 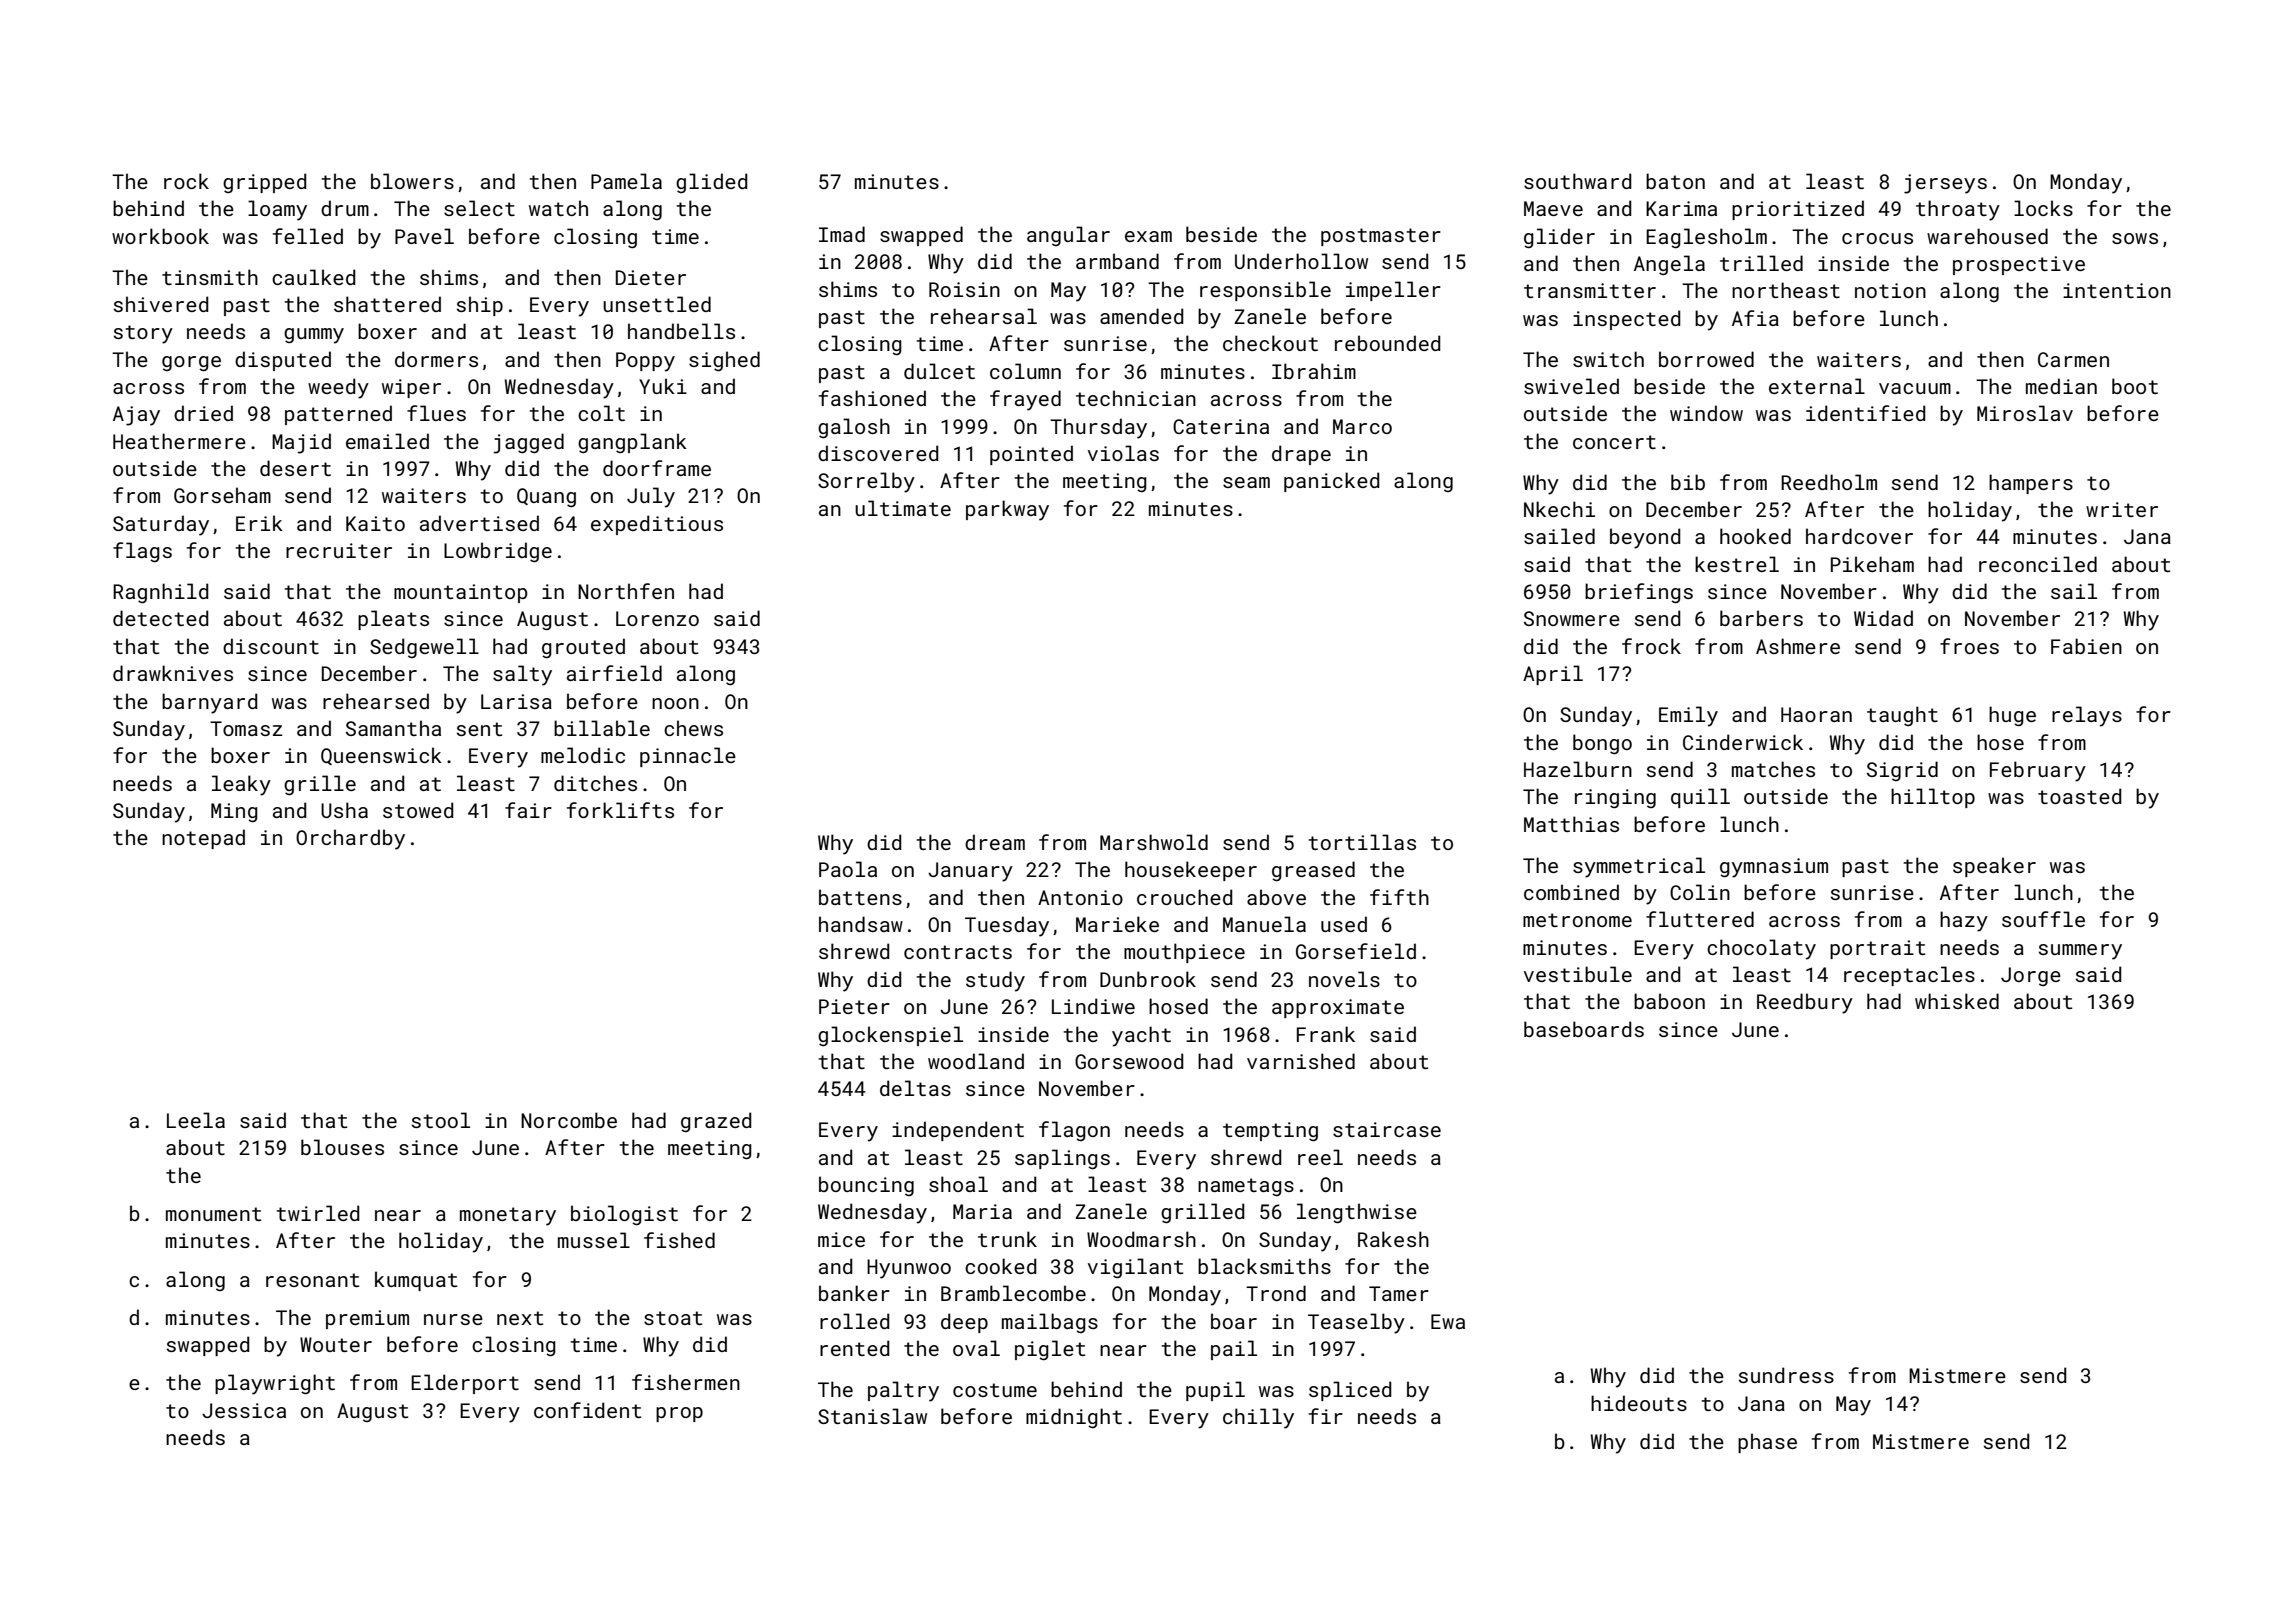 I want to click on fir, so click(x=1326, y=1416).
